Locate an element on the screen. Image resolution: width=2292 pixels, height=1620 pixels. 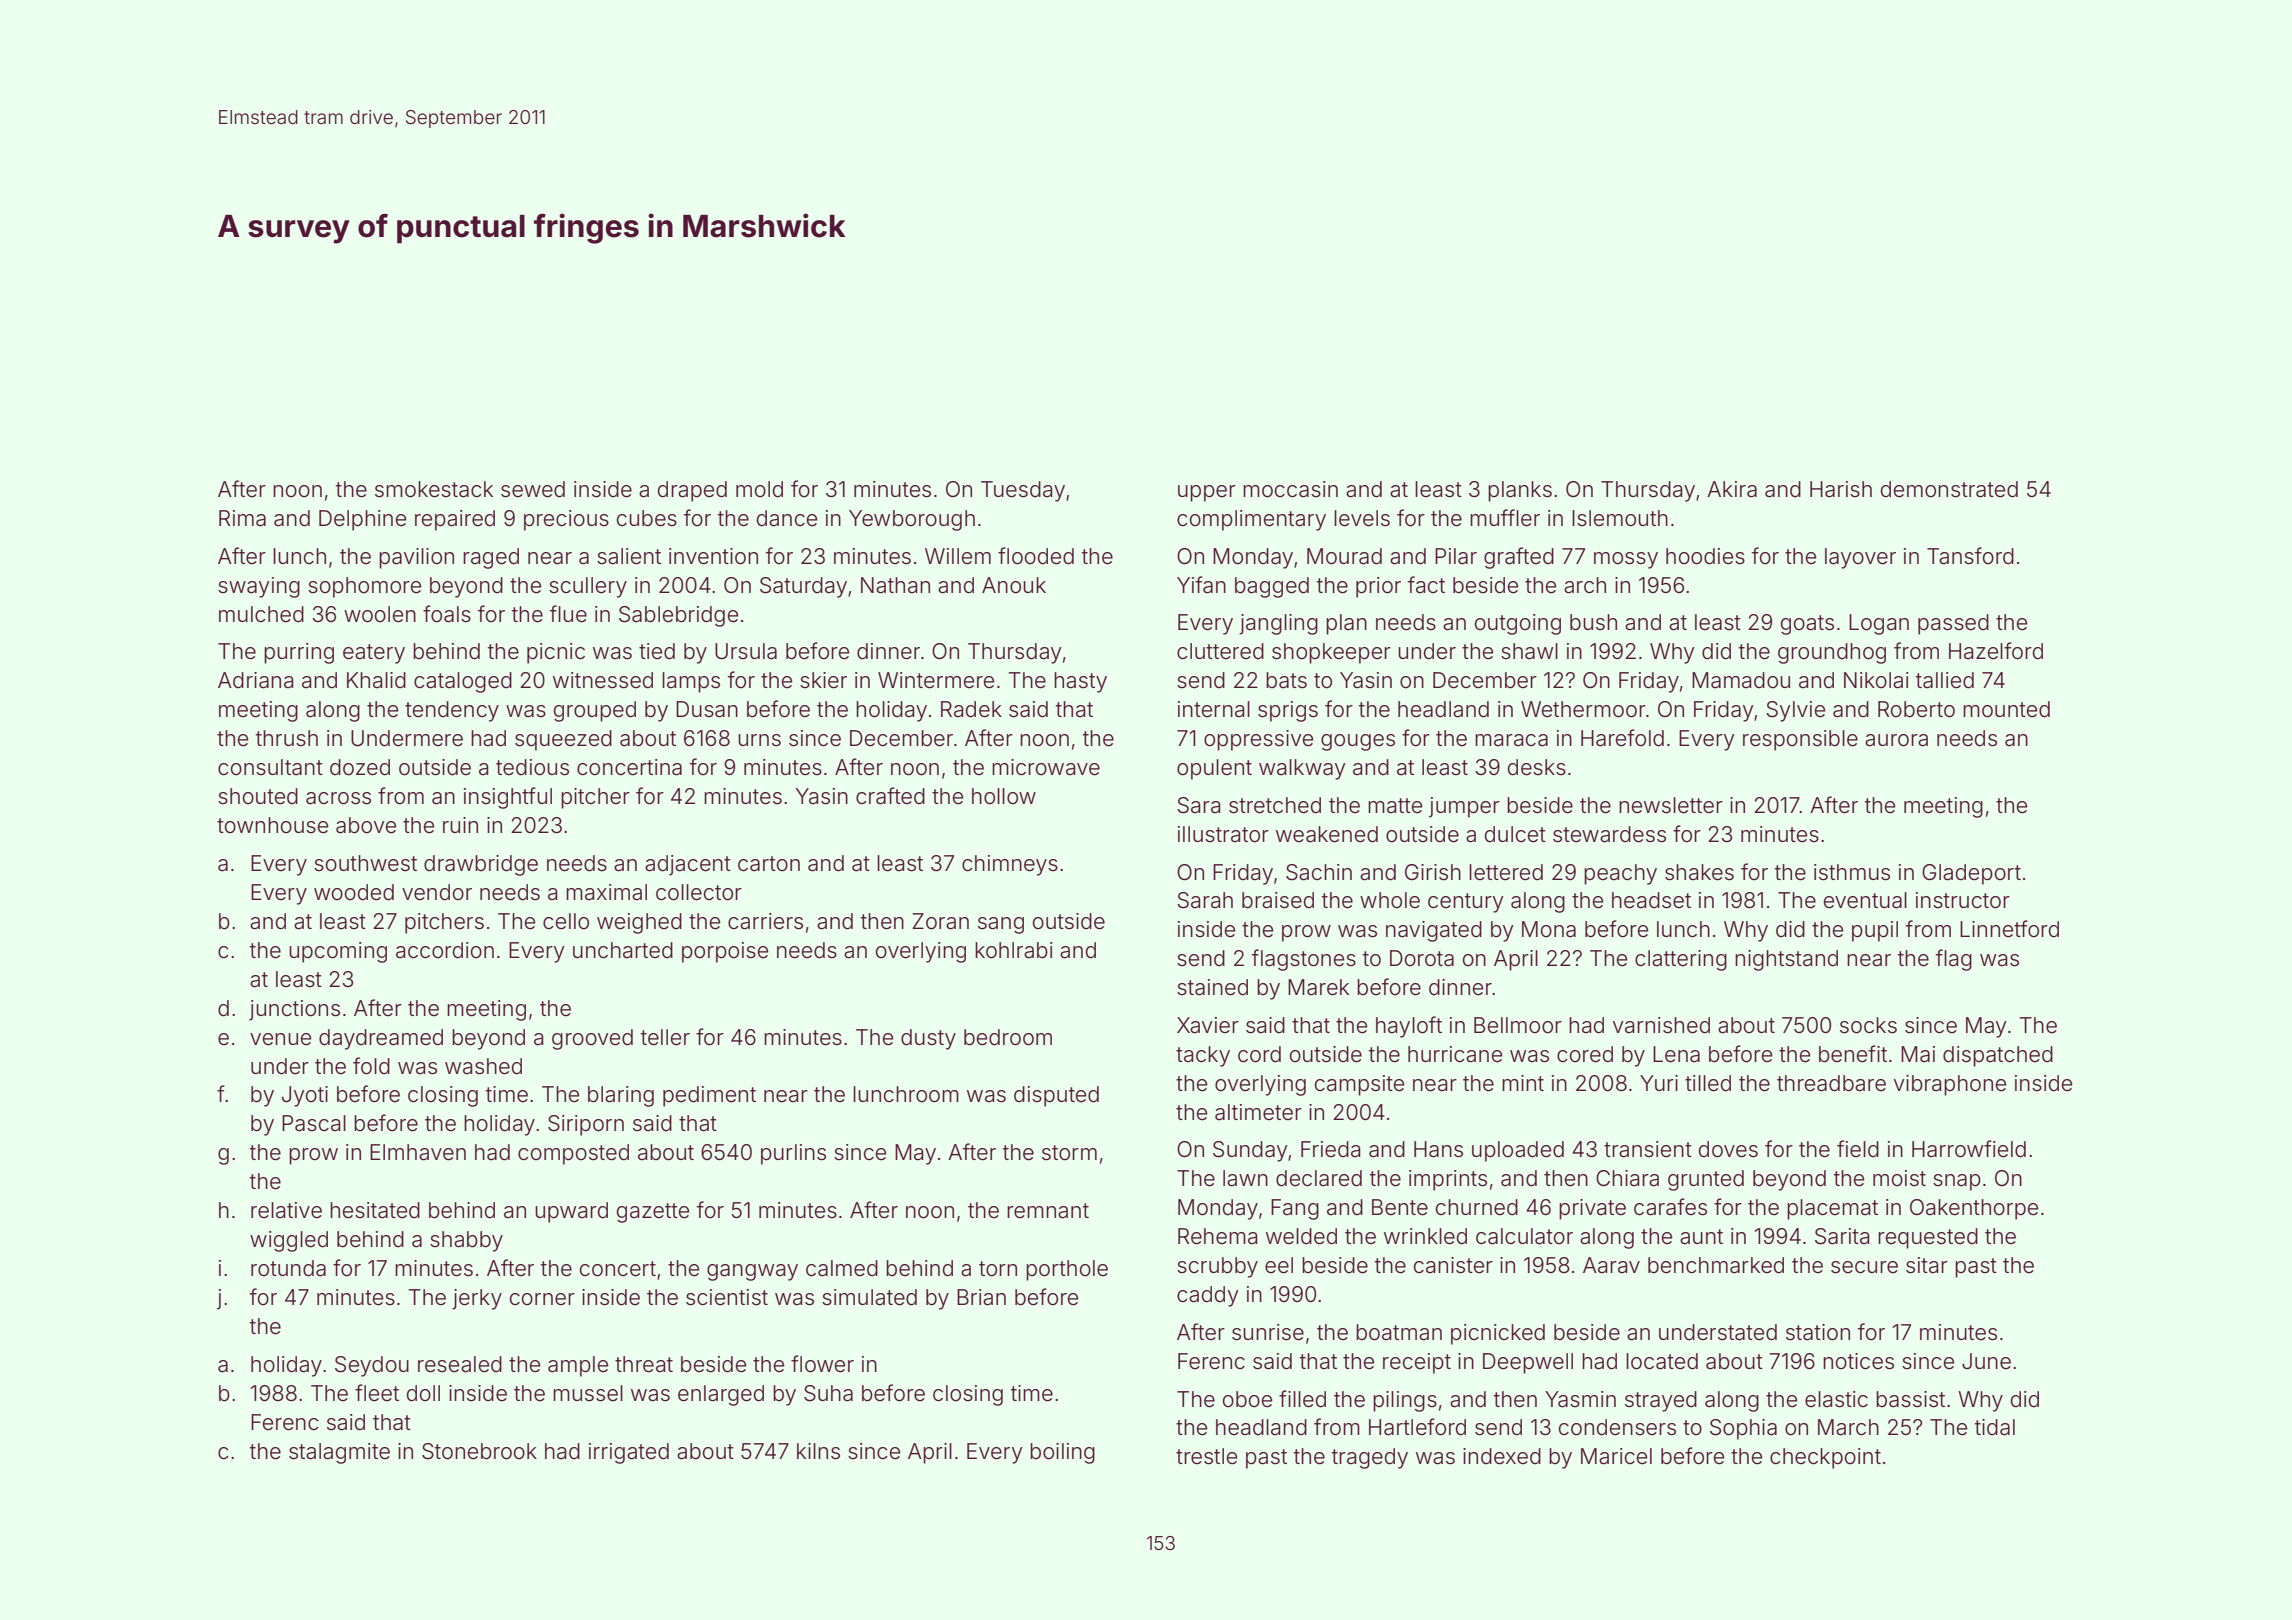
venue is located at coordinates (280, 1039).
